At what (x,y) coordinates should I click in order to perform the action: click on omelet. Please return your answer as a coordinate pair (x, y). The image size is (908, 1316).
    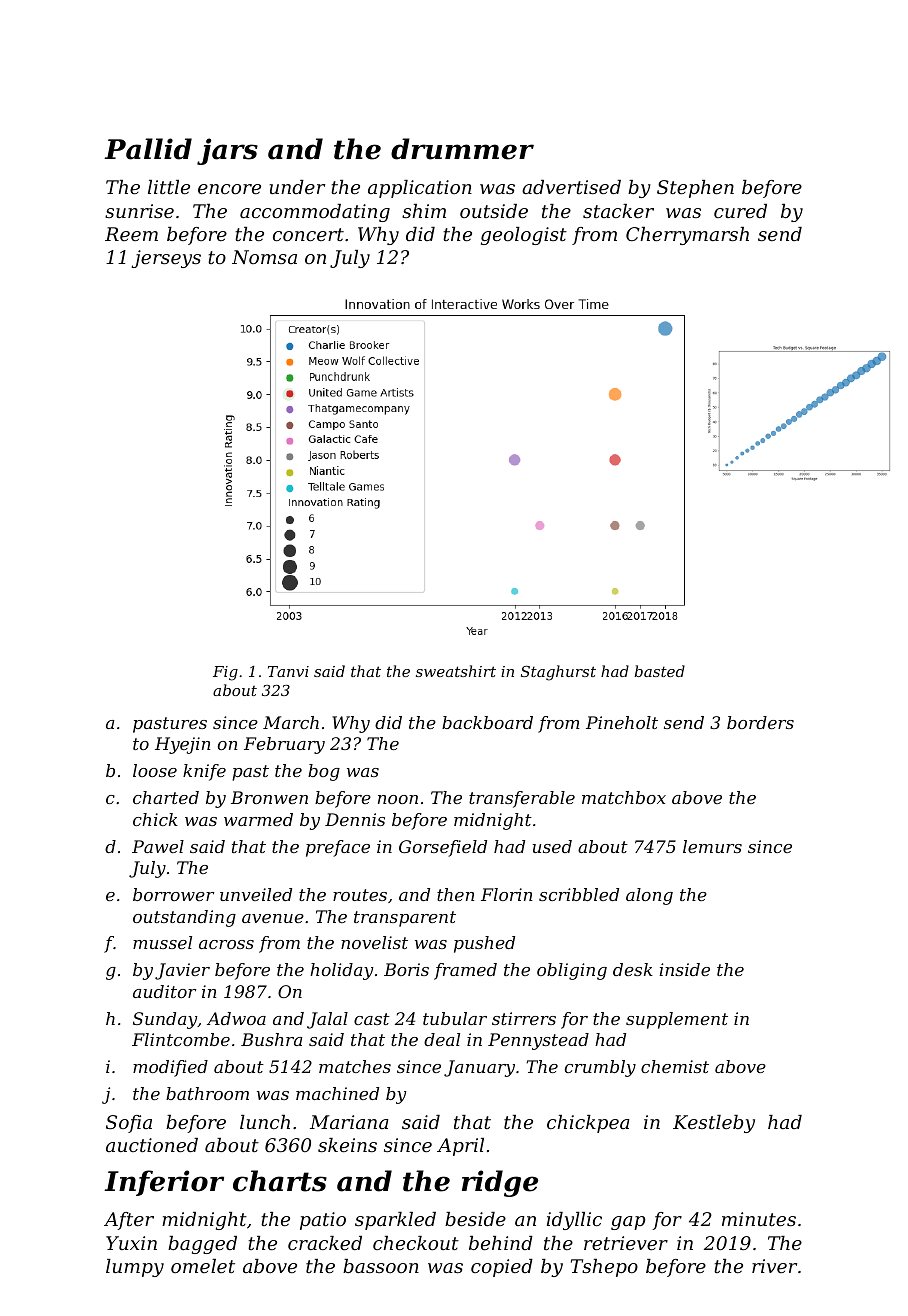
    Looking at the image, I should click on (203, 1266).
